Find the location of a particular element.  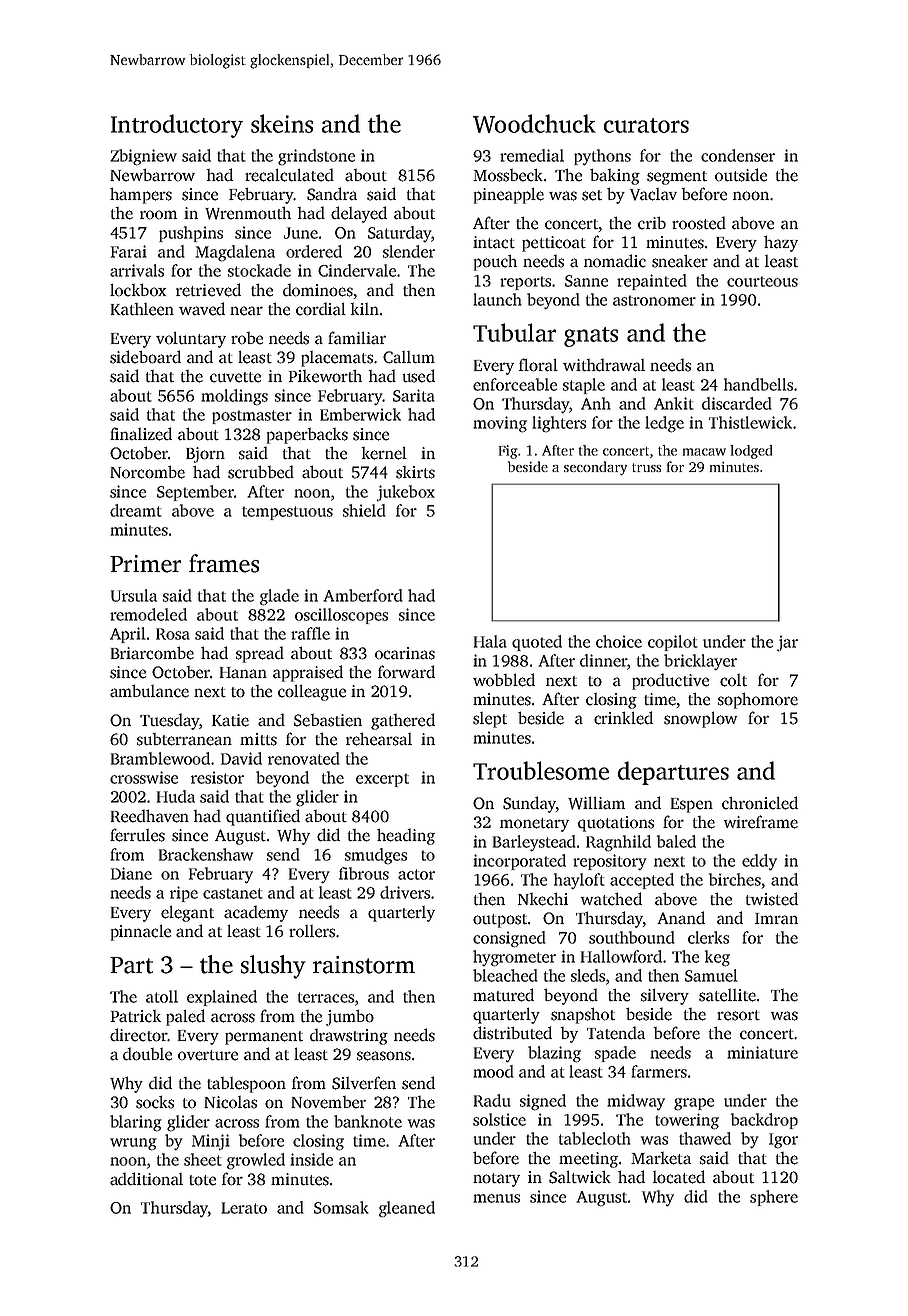

discarded is located at coordinates (737, 403).
